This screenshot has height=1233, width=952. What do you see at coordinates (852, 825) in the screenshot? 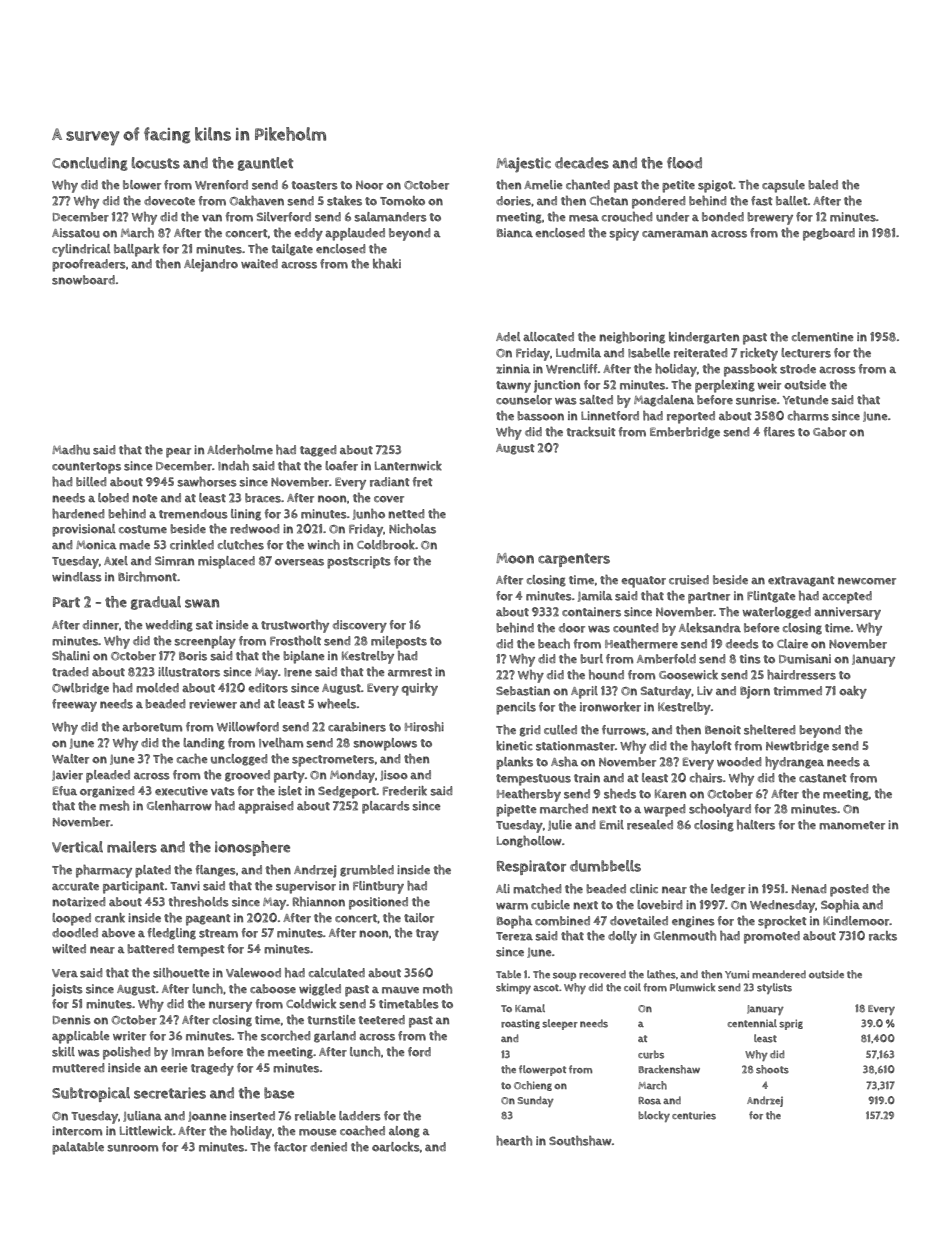
I see `manometer` at bounding box center [852, 825].
